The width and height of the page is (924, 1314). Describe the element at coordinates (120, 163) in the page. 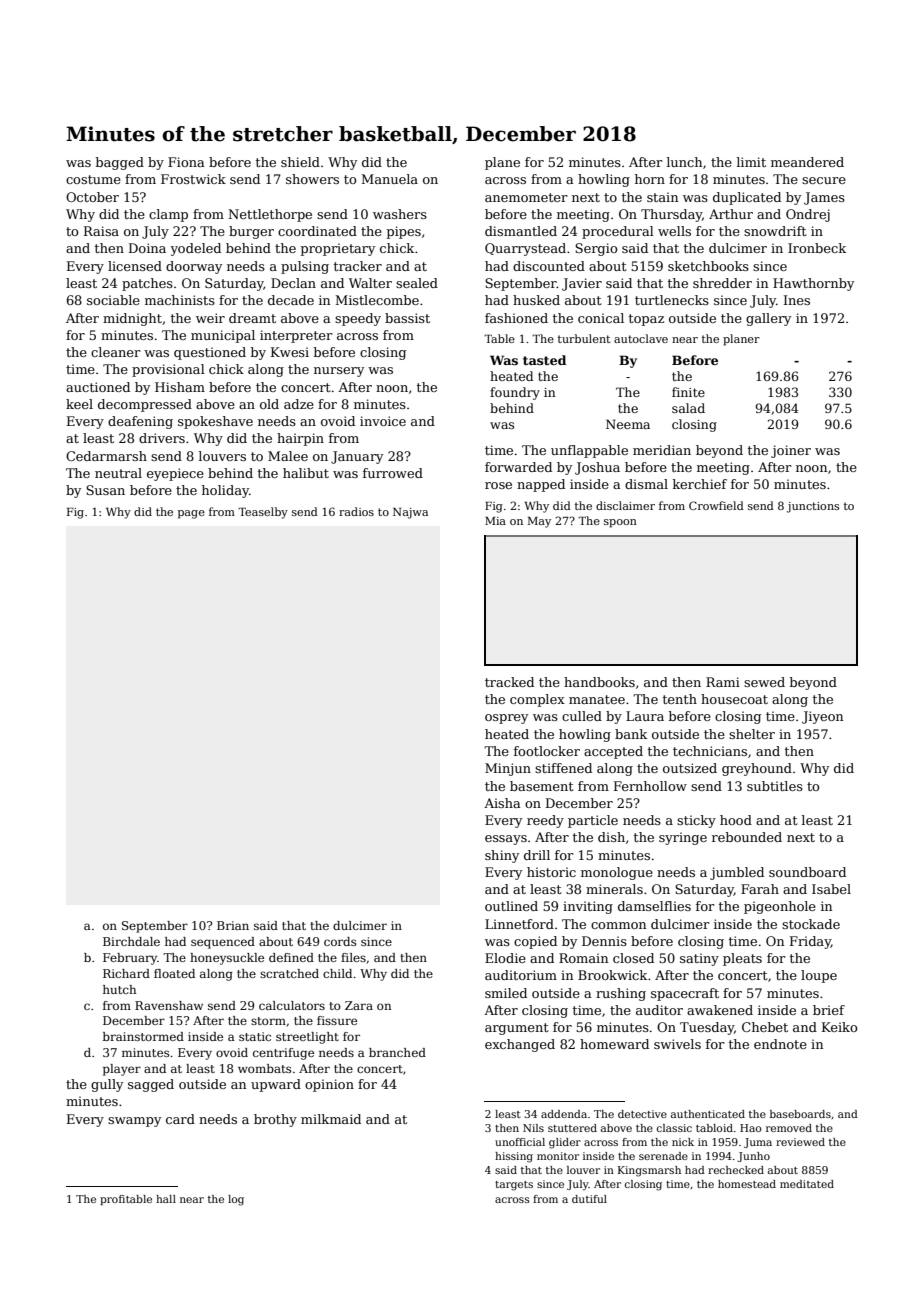

I see `bagged` at that location.
